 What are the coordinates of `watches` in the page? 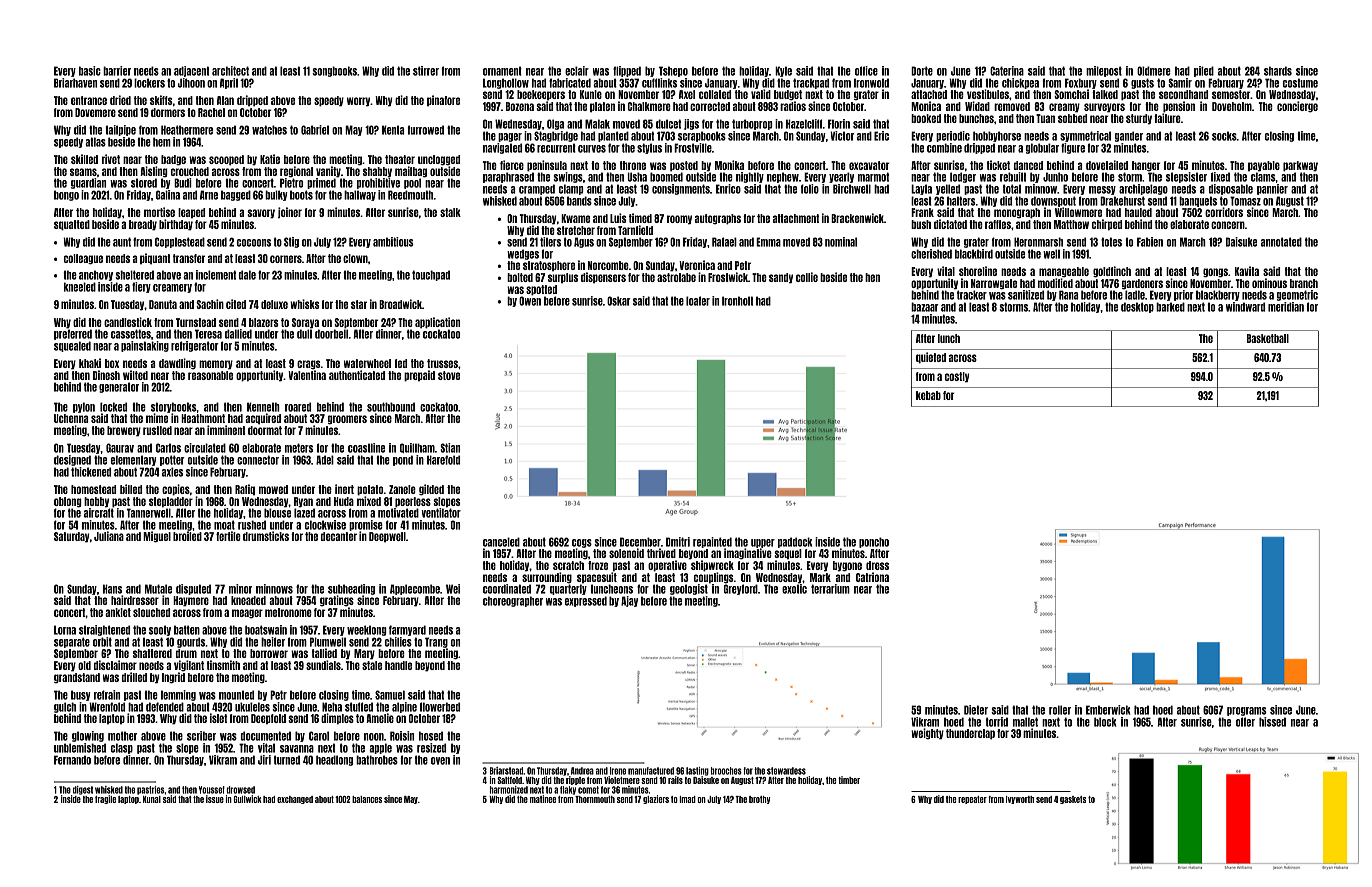 It's located at (269, 130).
